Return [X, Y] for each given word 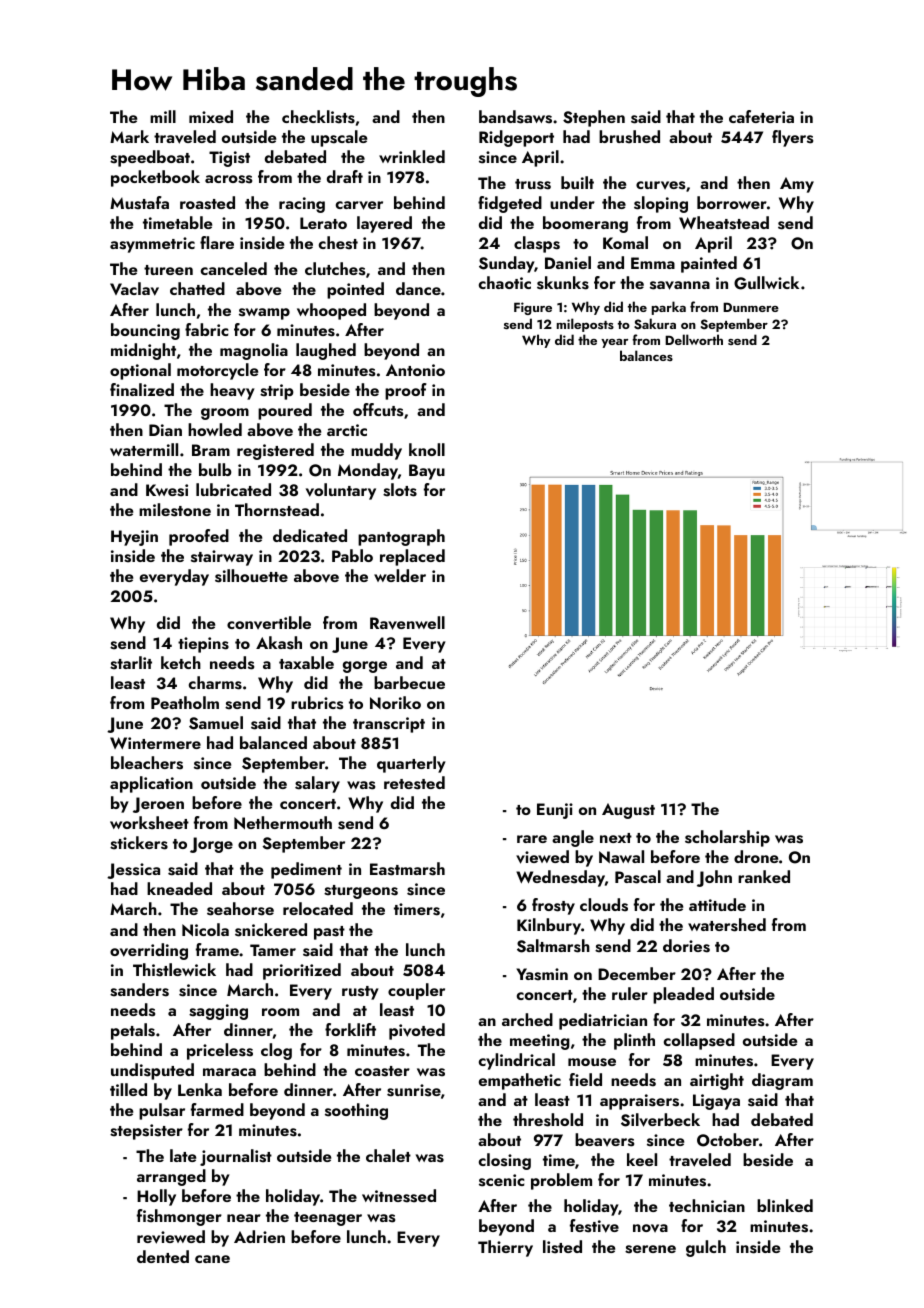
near [244, 1218]
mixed [211, 116]
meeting [540, 1042]
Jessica [133, 871]
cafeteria [761, 116]
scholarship [727, 838]
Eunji [555, 811]
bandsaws [515, 117]
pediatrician [603, 1021]
